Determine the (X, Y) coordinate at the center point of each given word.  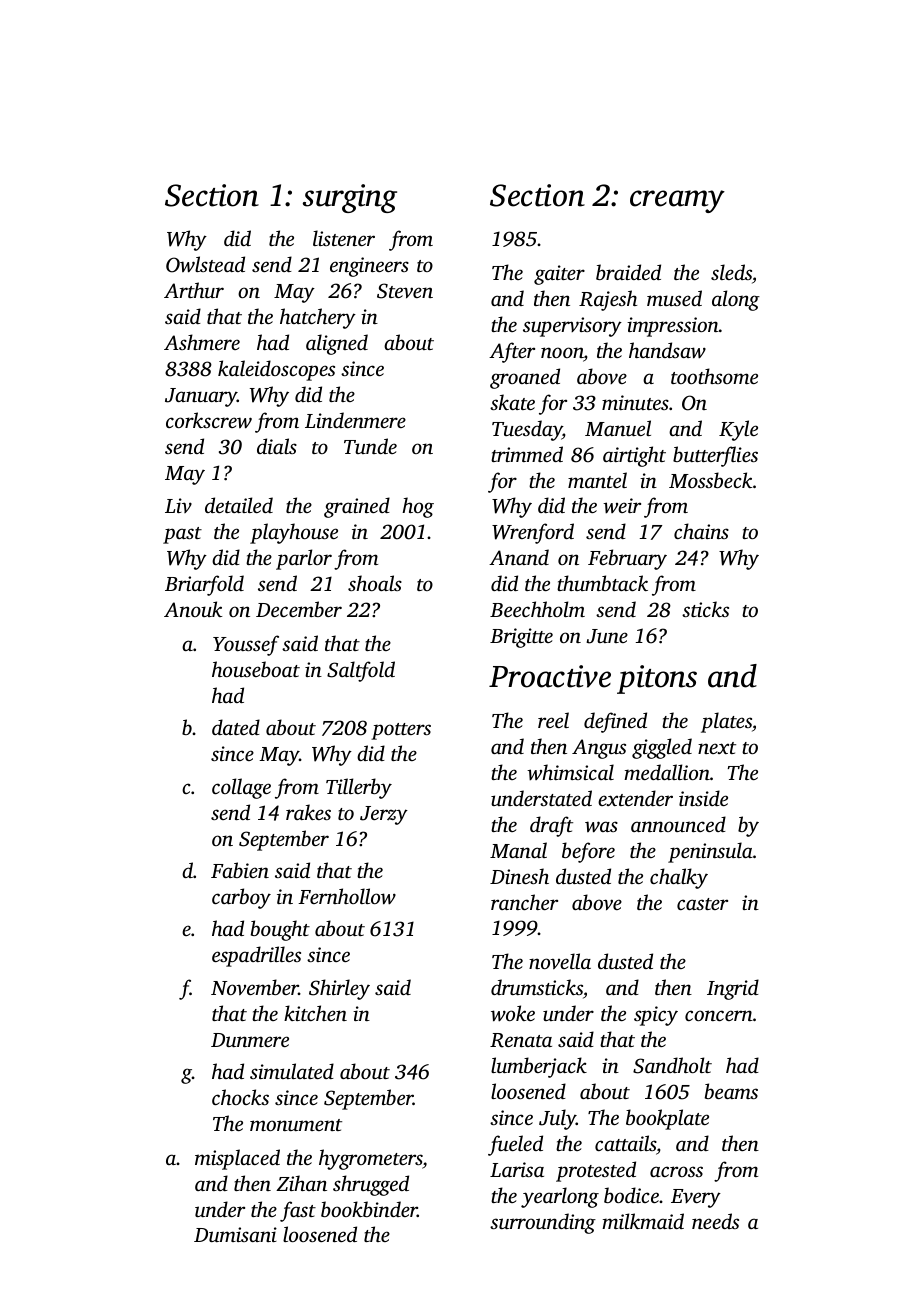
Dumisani (235, 1234)
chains (701, 531)
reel (553, 720)
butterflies (715, 456)
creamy (677, 201)
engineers (369, 267)
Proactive (550, 676)
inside (703, 798)
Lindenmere (355, 420)
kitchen (315, 1013)
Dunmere (250, 1040)
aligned (337, 344)
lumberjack (539, 1067)
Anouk (193, 609)
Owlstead (205, 264)
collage (241, 788)
